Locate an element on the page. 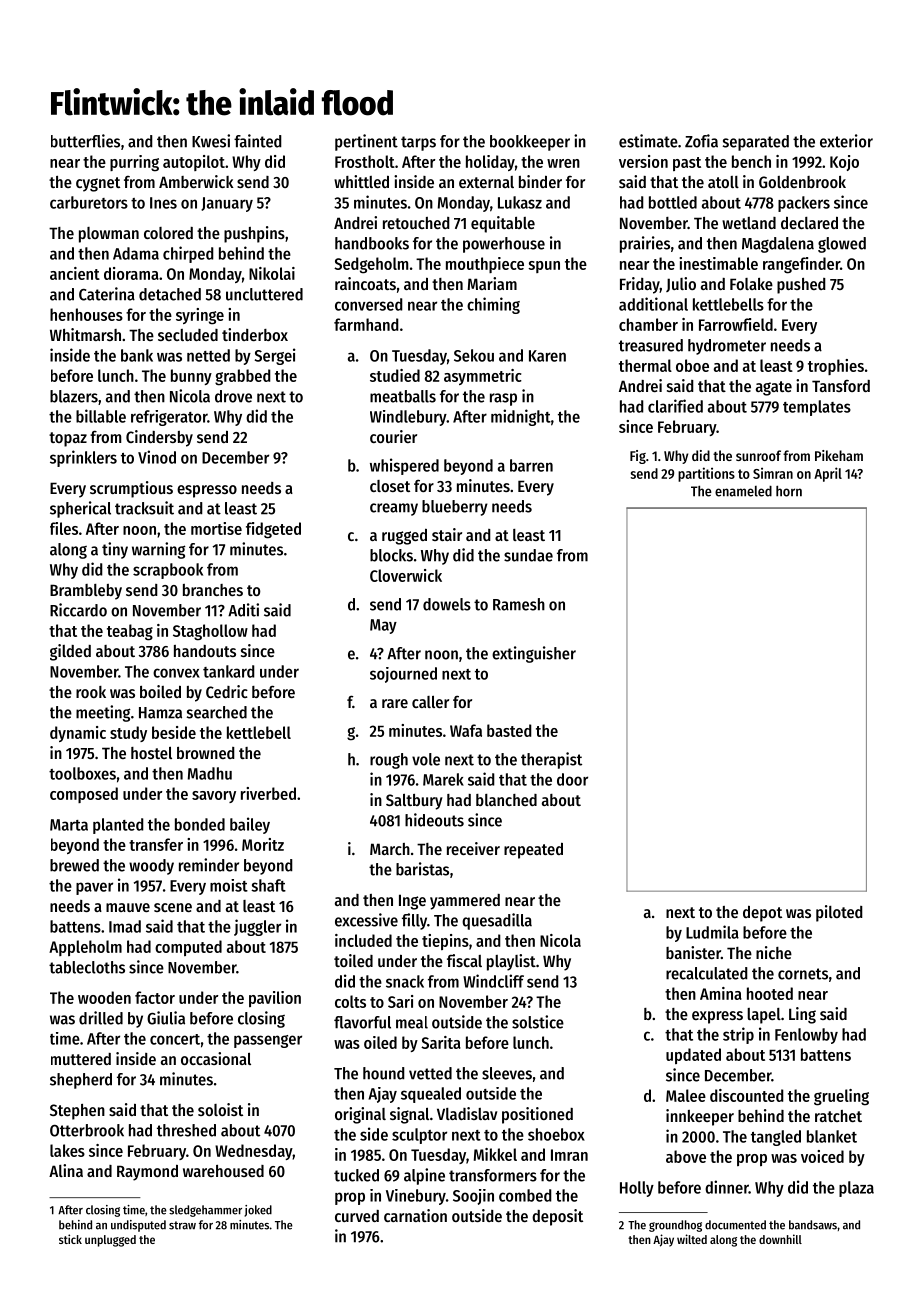 The image size is (924, 1308). extinguisher is located at coordinates (534, 654).
